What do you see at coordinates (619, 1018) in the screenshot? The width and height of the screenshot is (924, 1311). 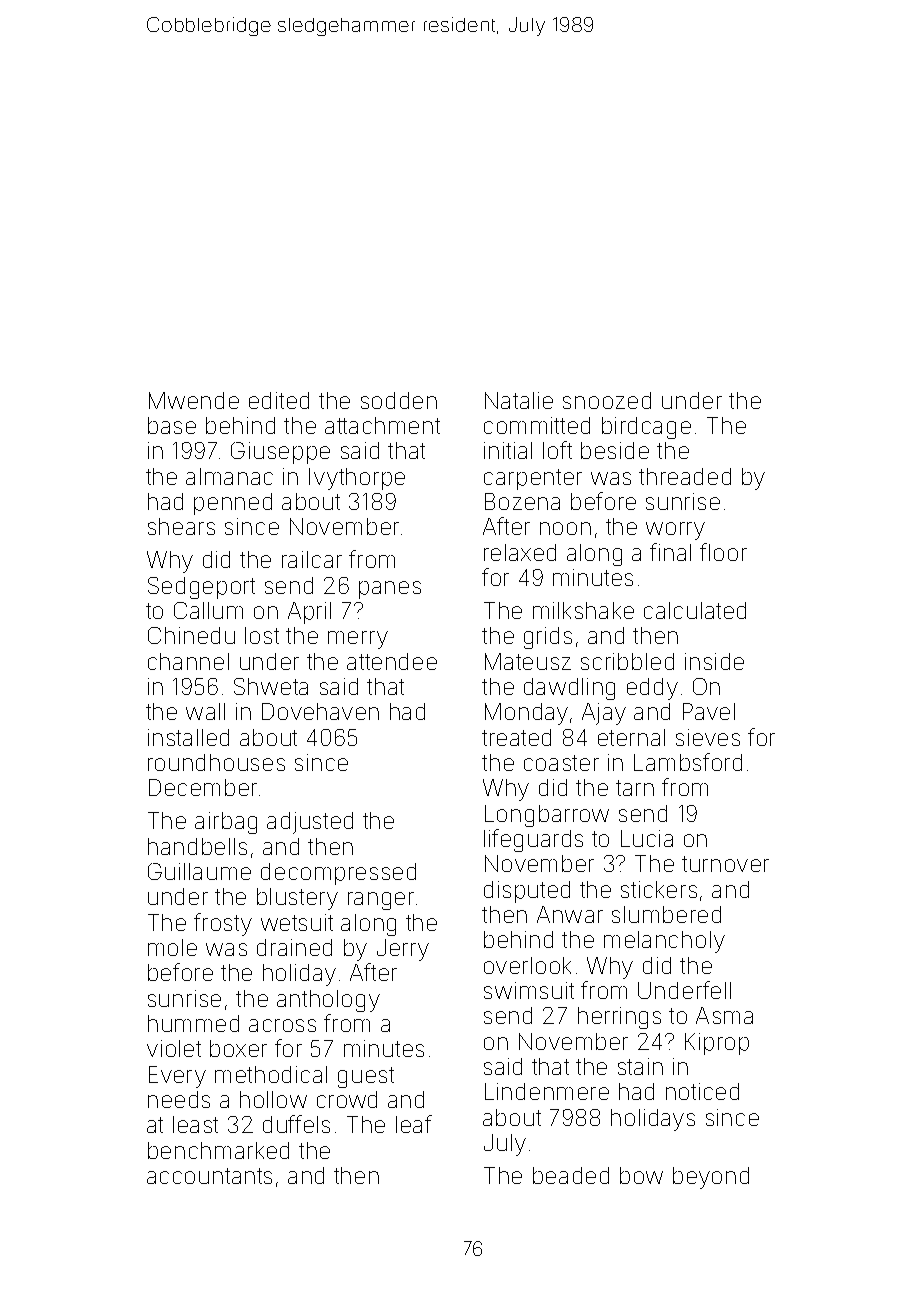 I see `herrings` at bounding box center [619, 1018].
